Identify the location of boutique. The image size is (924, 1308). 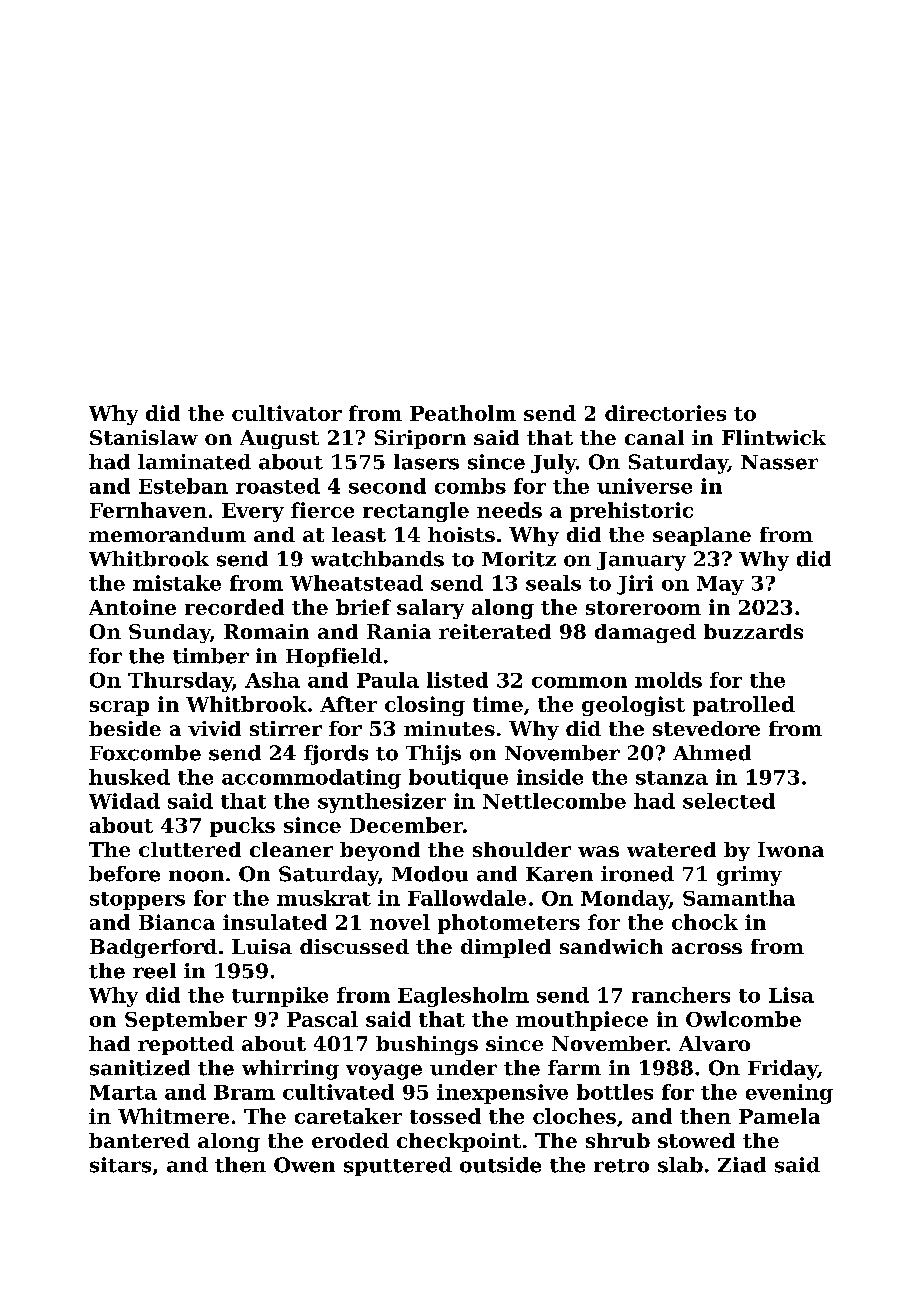
(458, 779).
